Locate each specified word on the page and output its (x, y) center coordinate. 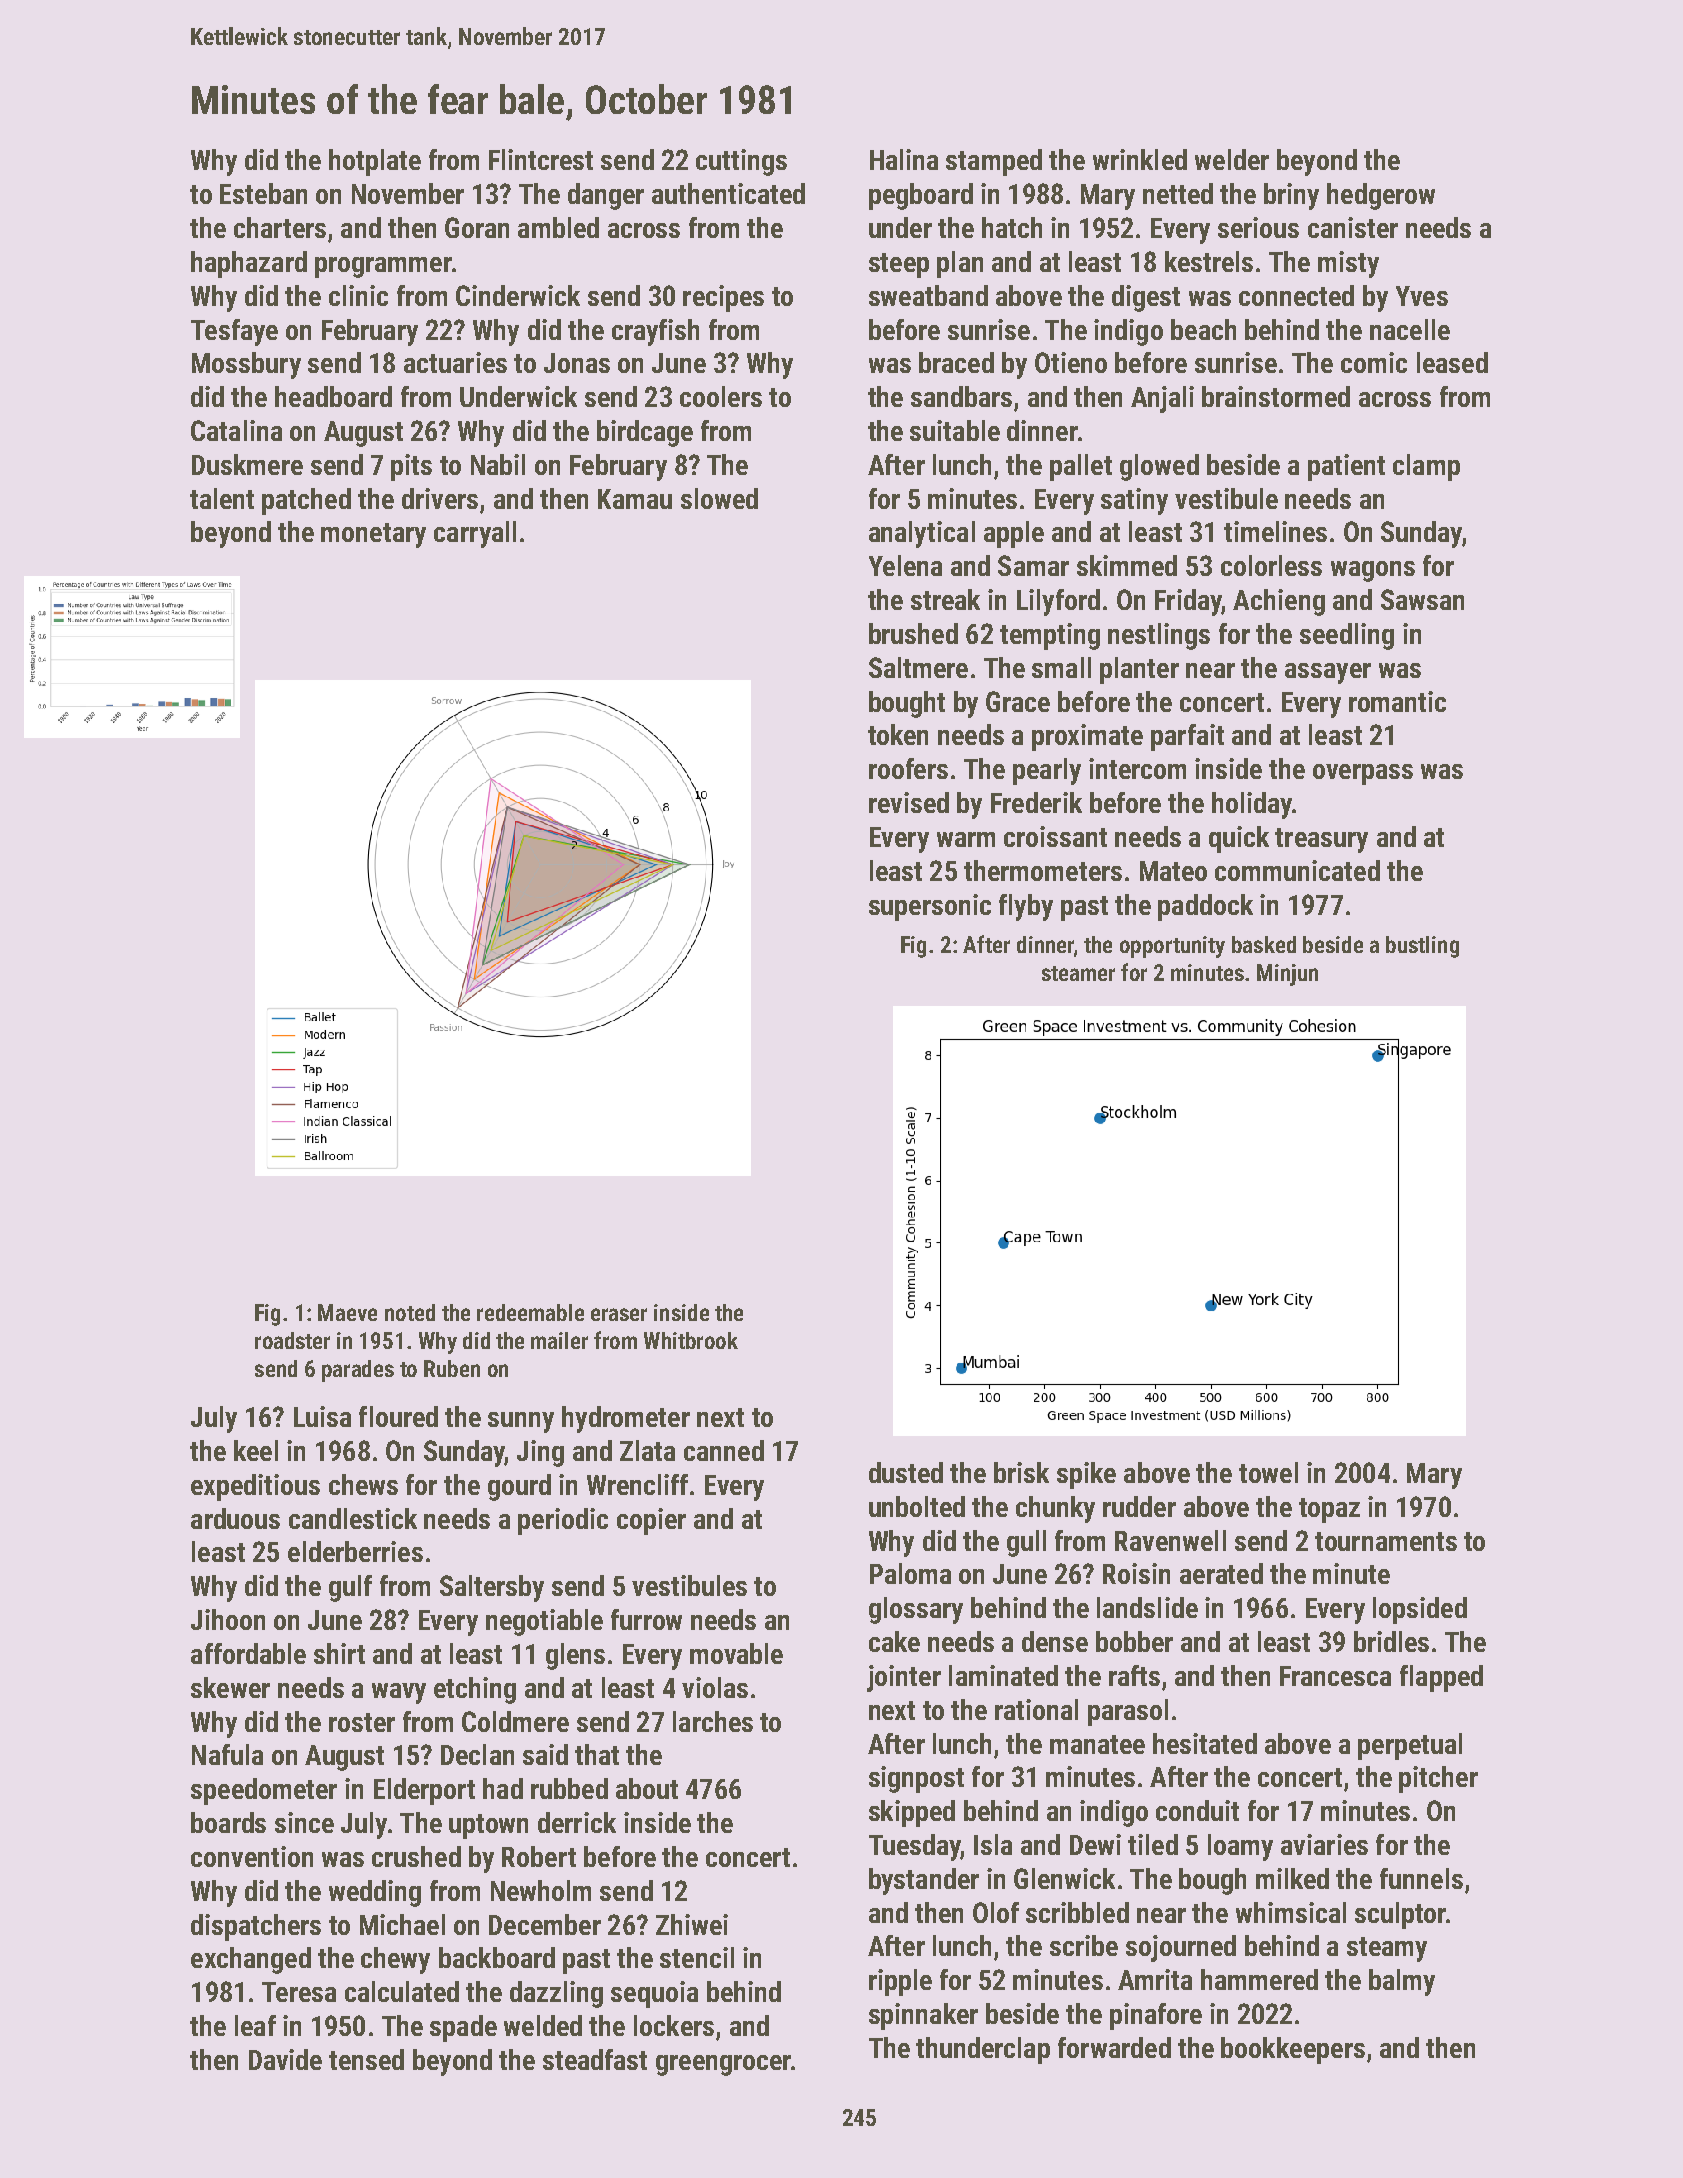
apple (1014, 534)
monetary (373, 535)
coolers (721, 396)
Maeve (347, 1312)
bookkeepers (1293, 2050)
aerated (1221, 1573)
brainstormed (1276, 396)
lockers (674, 2025)
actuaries (455, 362)
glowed (1159, 467)
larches (713, 1721)
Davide (285, 2059)
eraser (619, 1314)
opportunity (1172, 947)
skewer (230, 1687)
